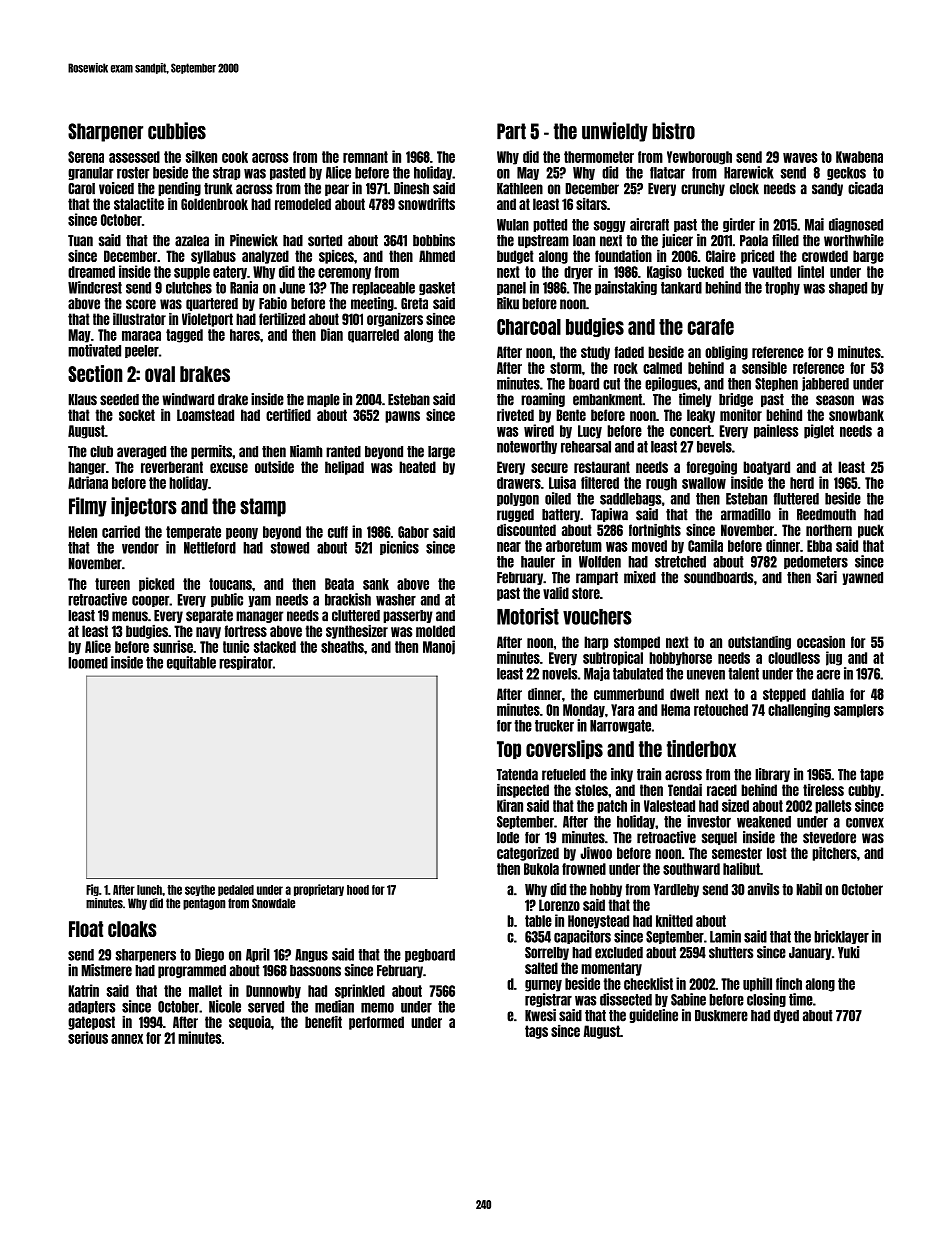 Image resolution: width=952 pixels, height=1233 pixels. I want to click on Bukola, so click(541, 869).
